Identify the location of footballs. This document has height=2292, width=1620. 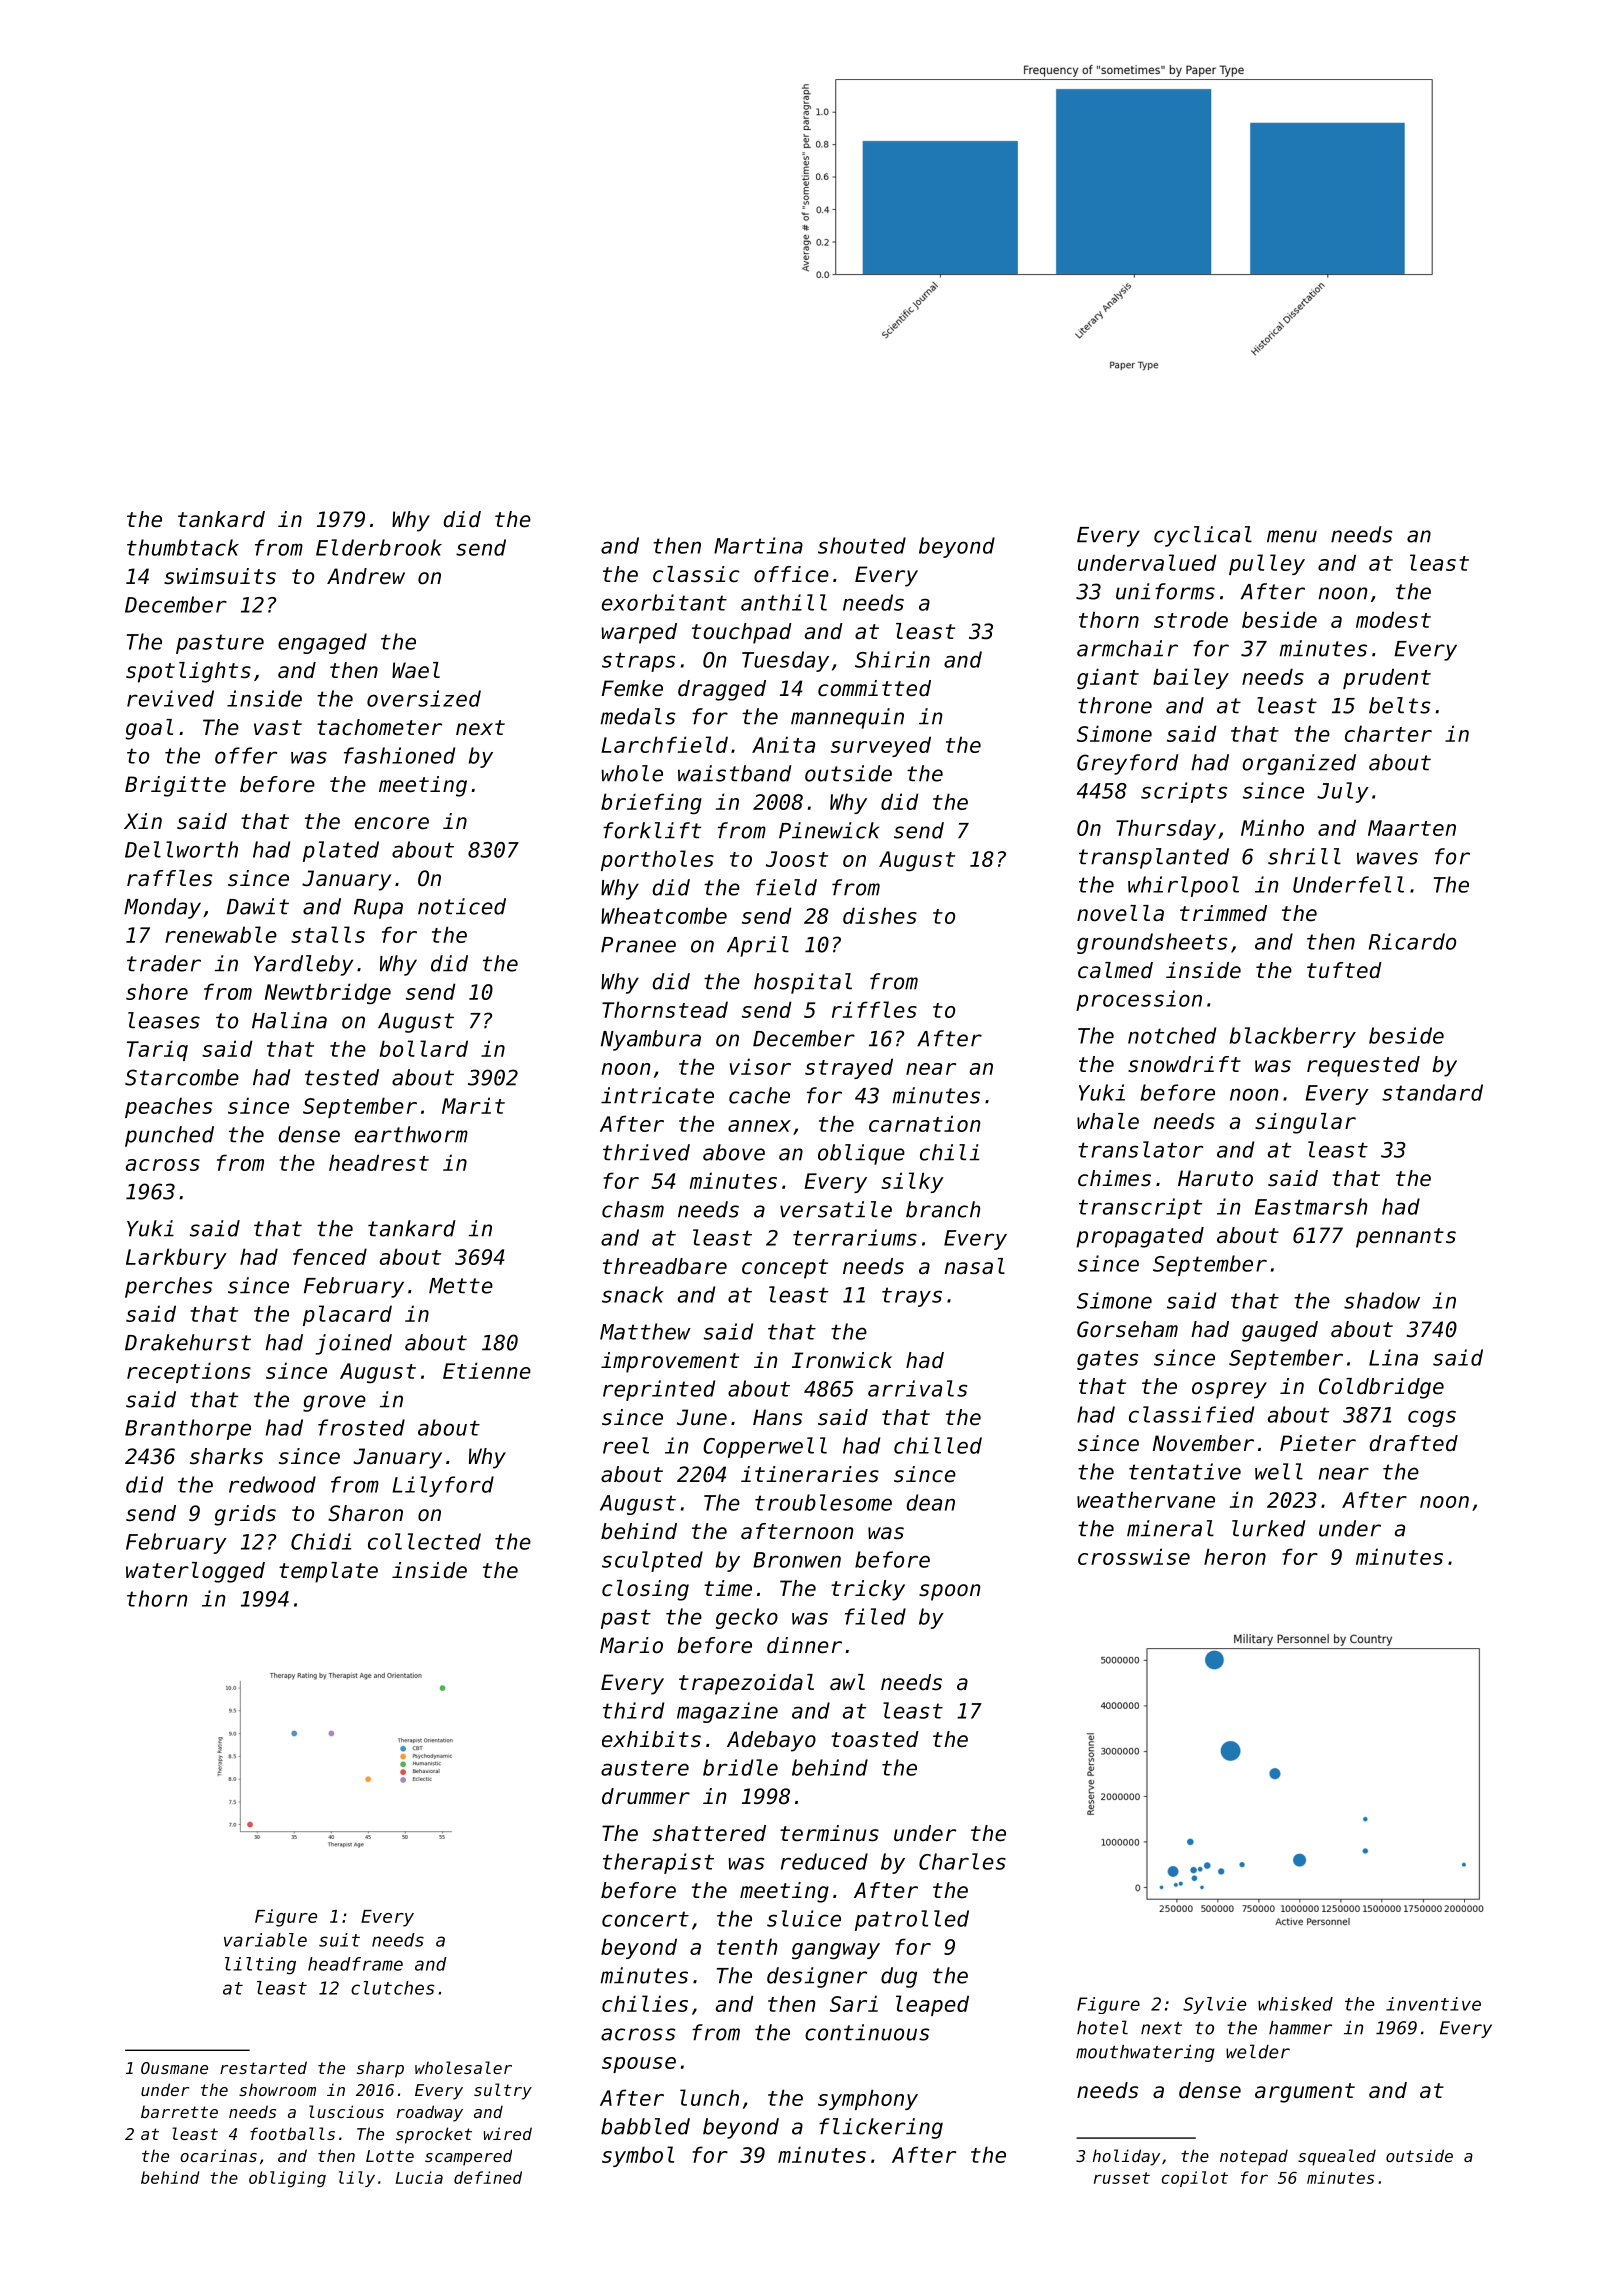
(292, 2133).
